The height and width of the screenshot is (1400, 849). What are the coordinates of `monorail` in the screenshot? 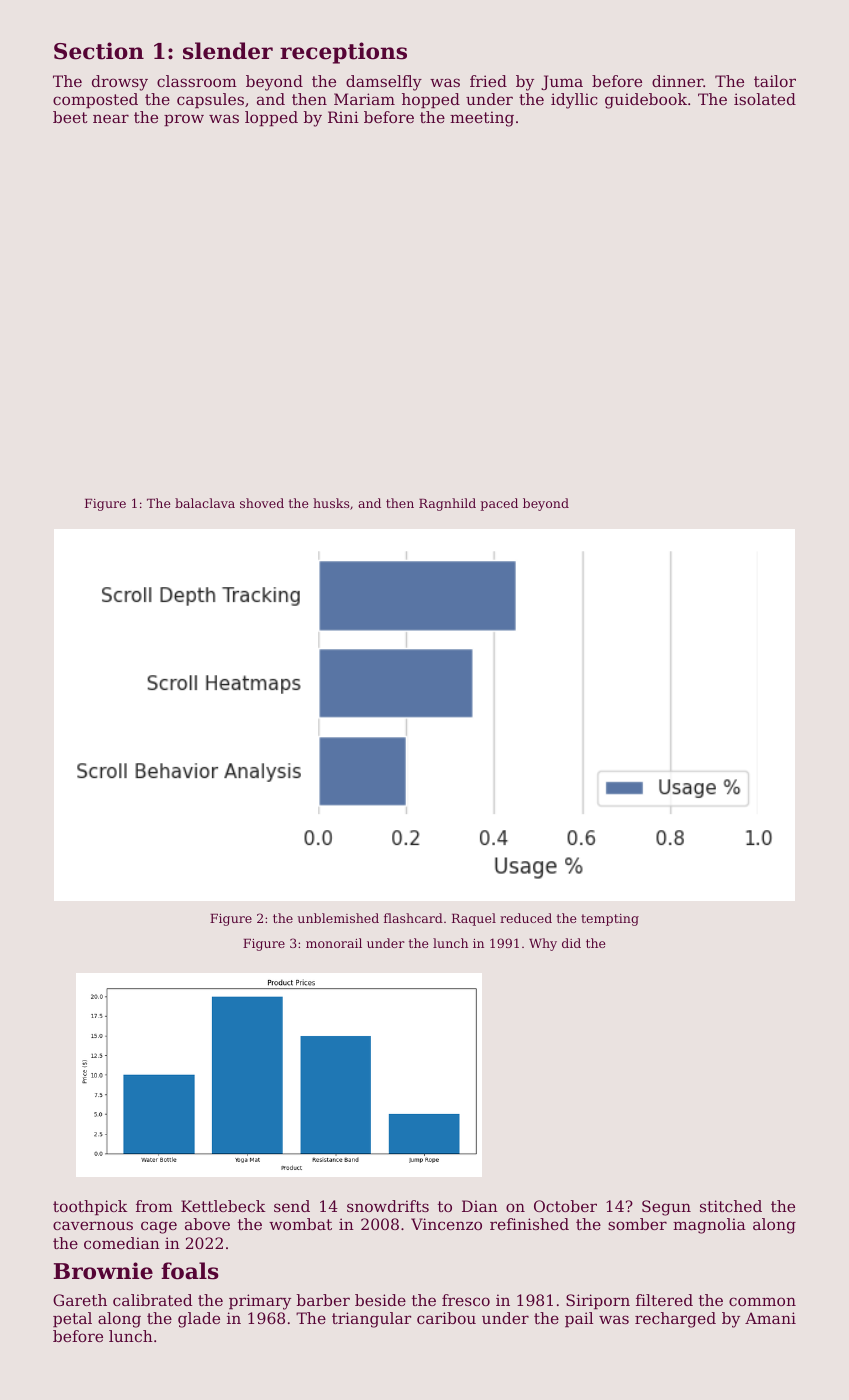 It's located at (334, 943).
